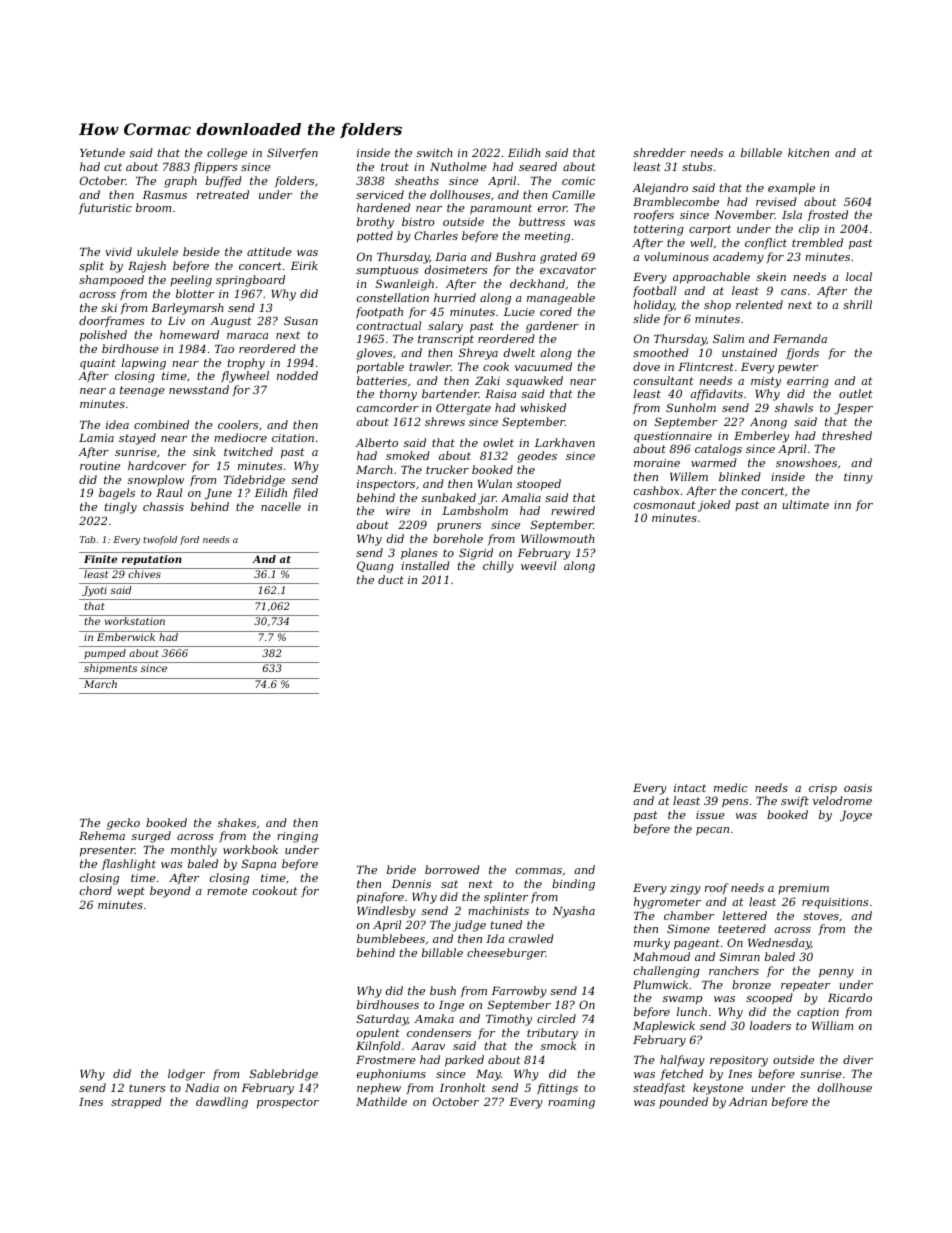 The height and width of the screenshot is (1233, 952). What do you see at coordinates (458, 166) in the screenshot?
I see `Nutholme` at bounding box center [458, 166].
